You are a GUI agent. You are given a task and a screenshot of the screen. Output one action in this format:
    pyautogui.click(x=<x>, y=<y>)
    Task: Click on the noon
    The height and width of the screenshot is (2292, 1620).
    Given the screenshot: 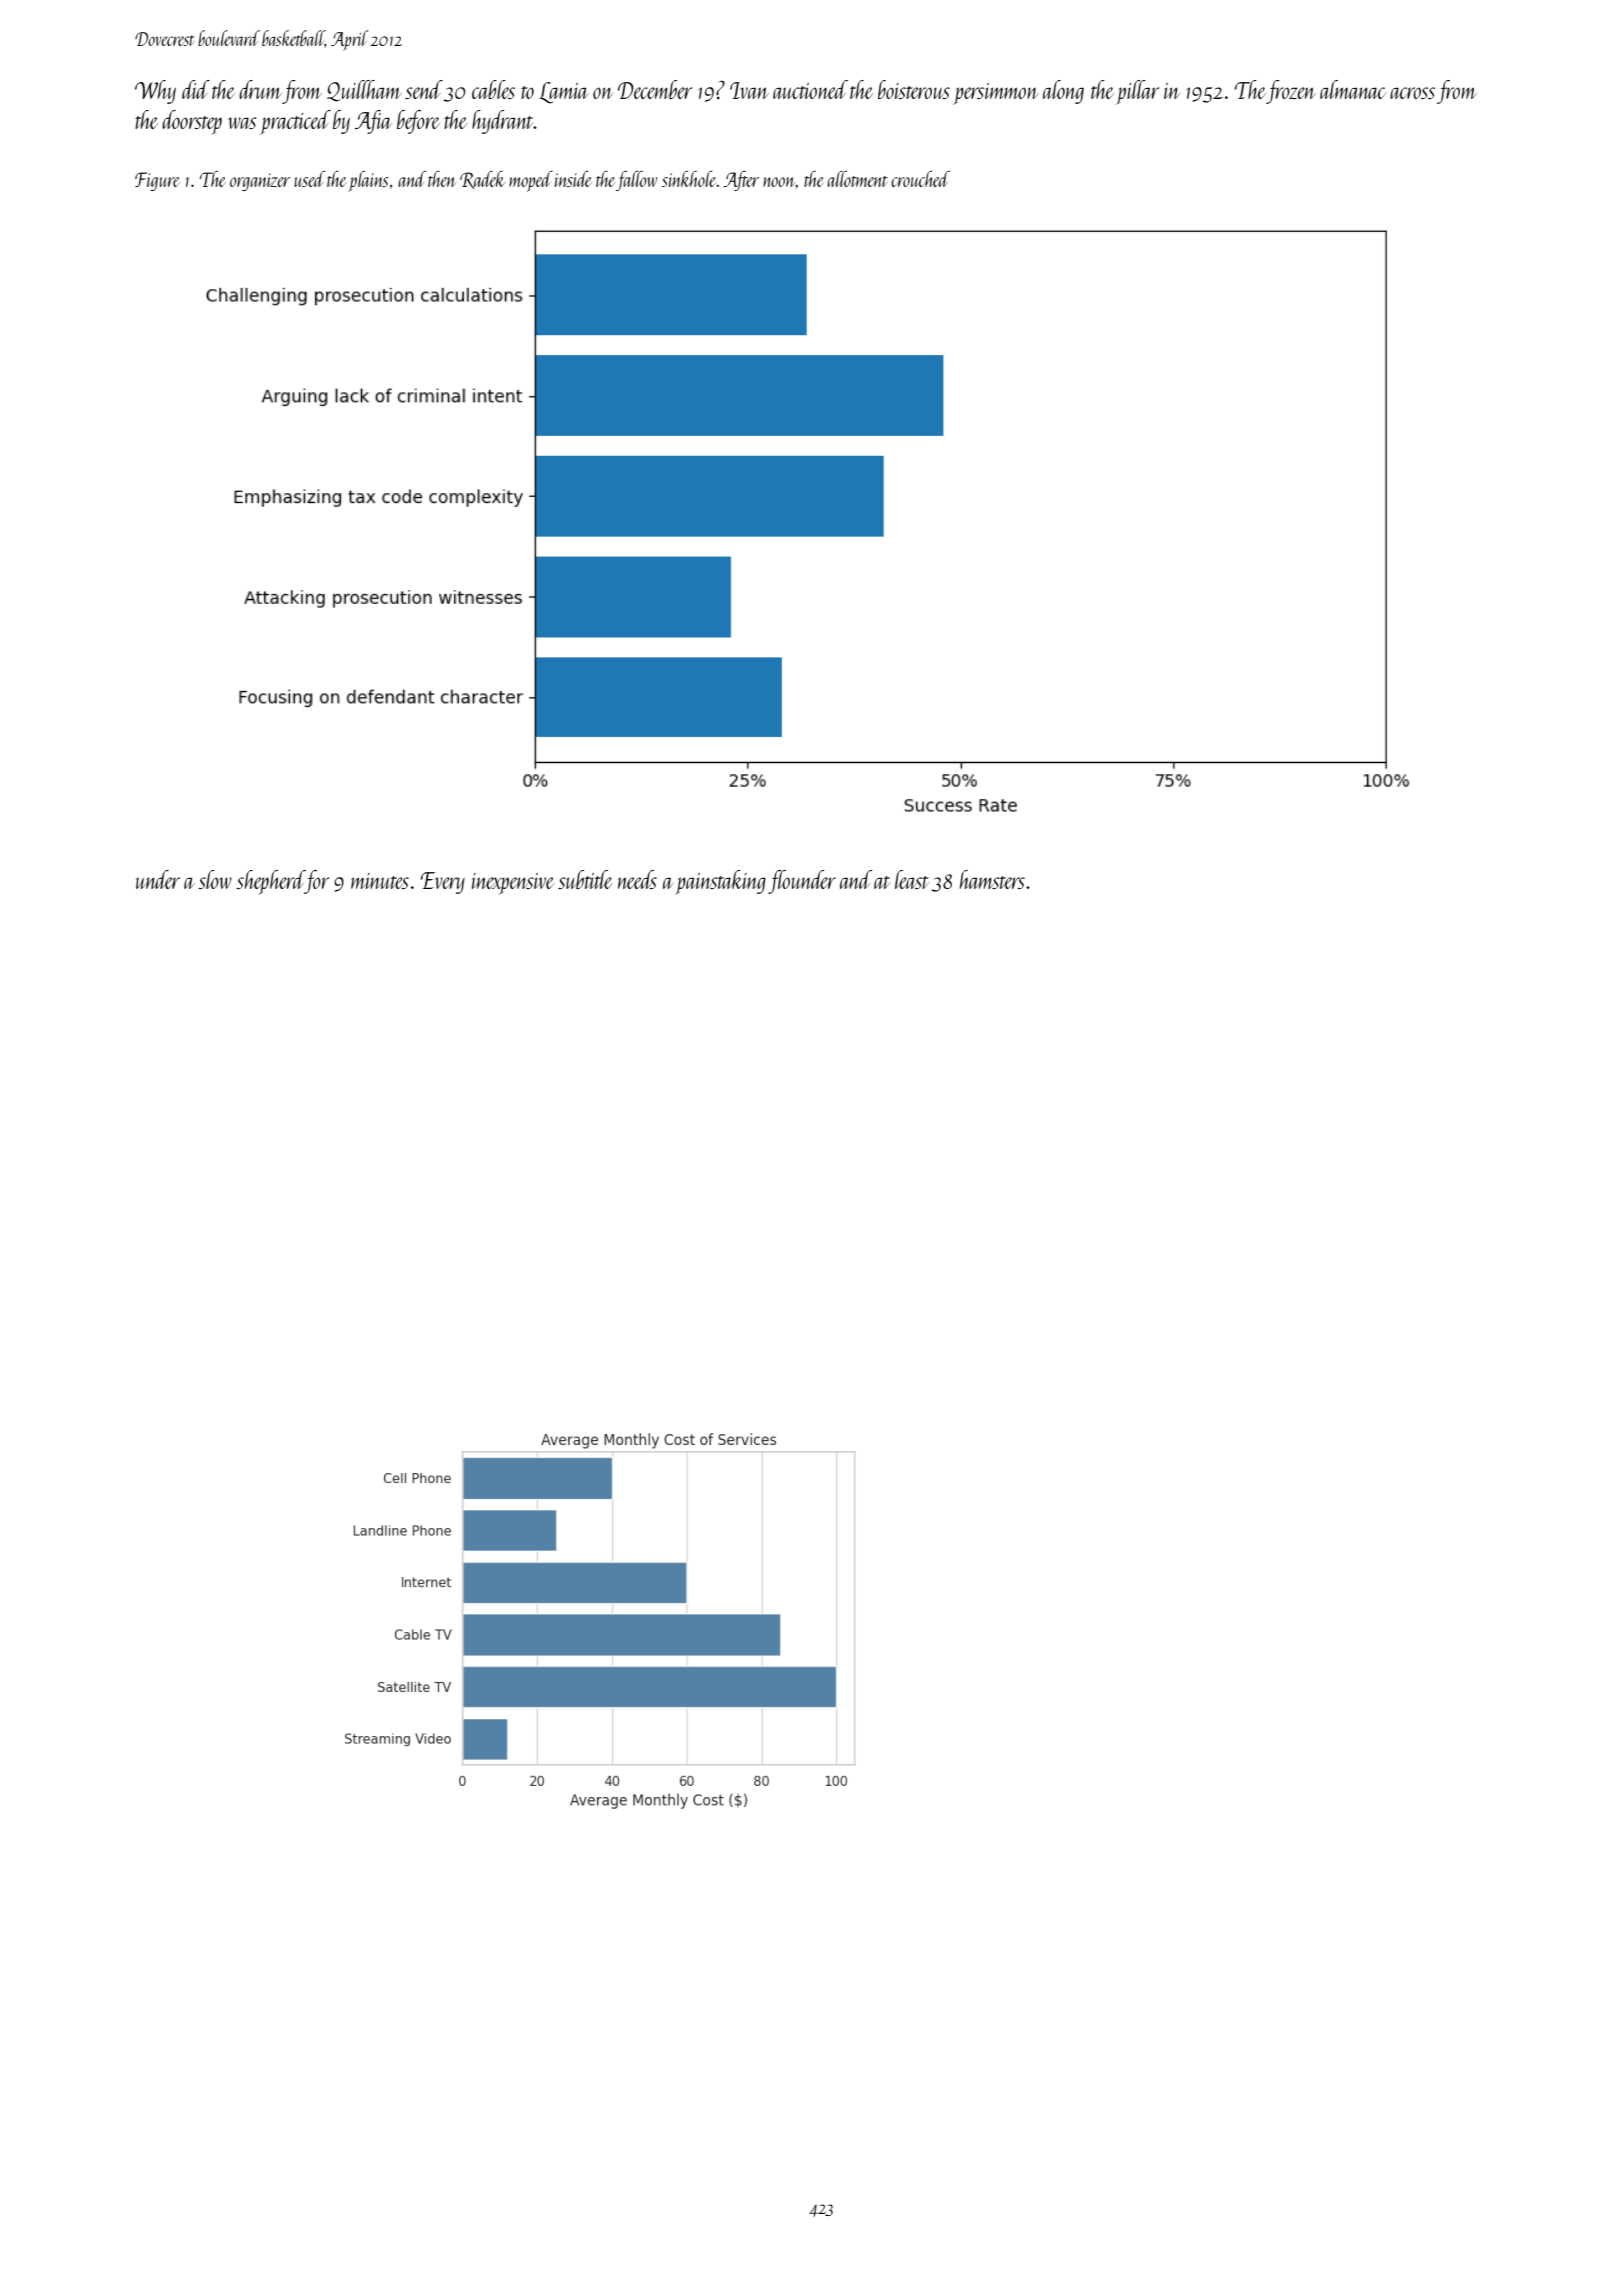 What is the action you would take?
    pyautogui.click(x=779, y=182)
